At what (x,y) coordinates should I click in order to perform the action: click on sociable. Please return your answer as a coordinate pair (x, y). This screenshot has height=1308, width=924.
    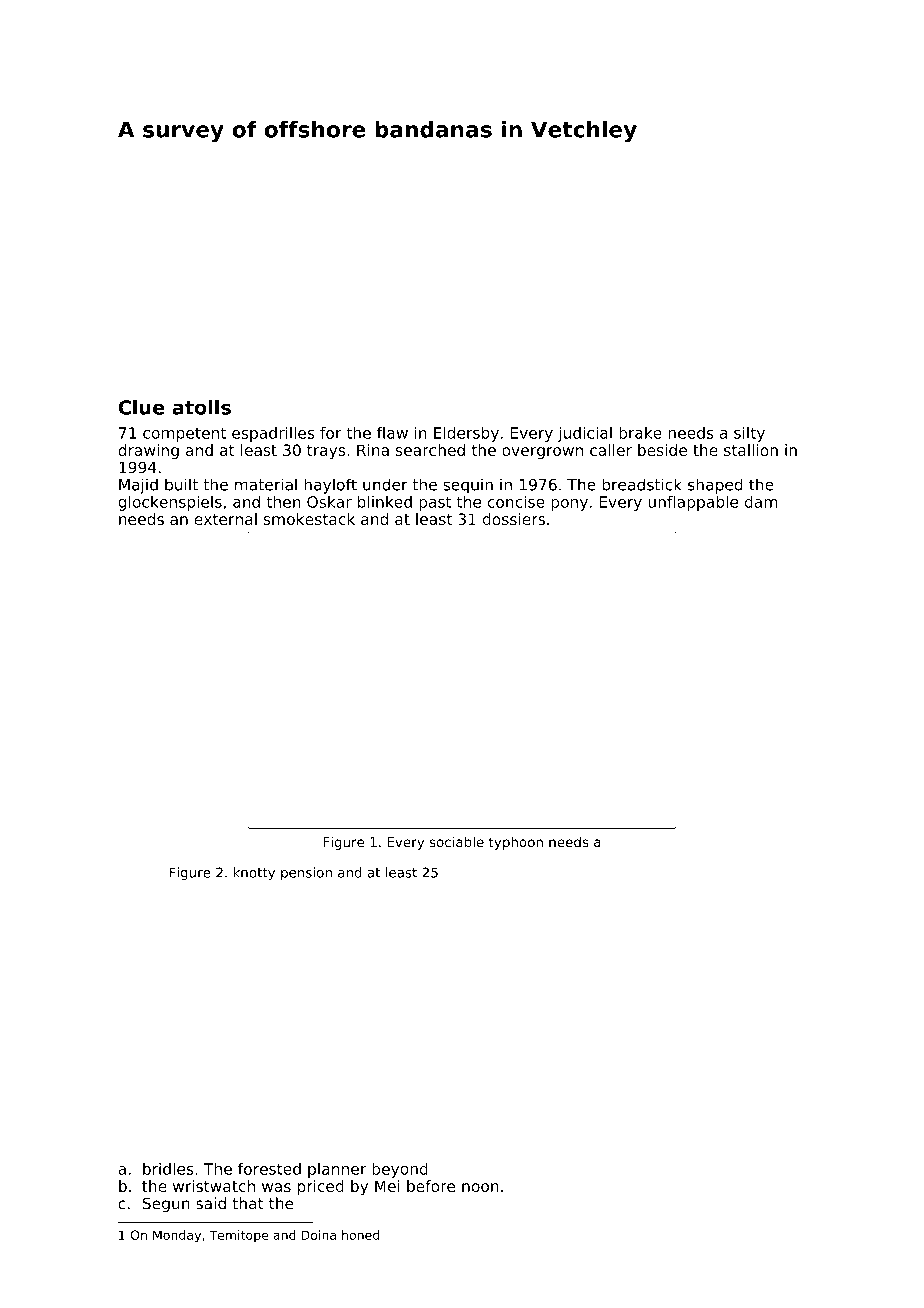
    Looking at the image, I should click on (457, 841).
